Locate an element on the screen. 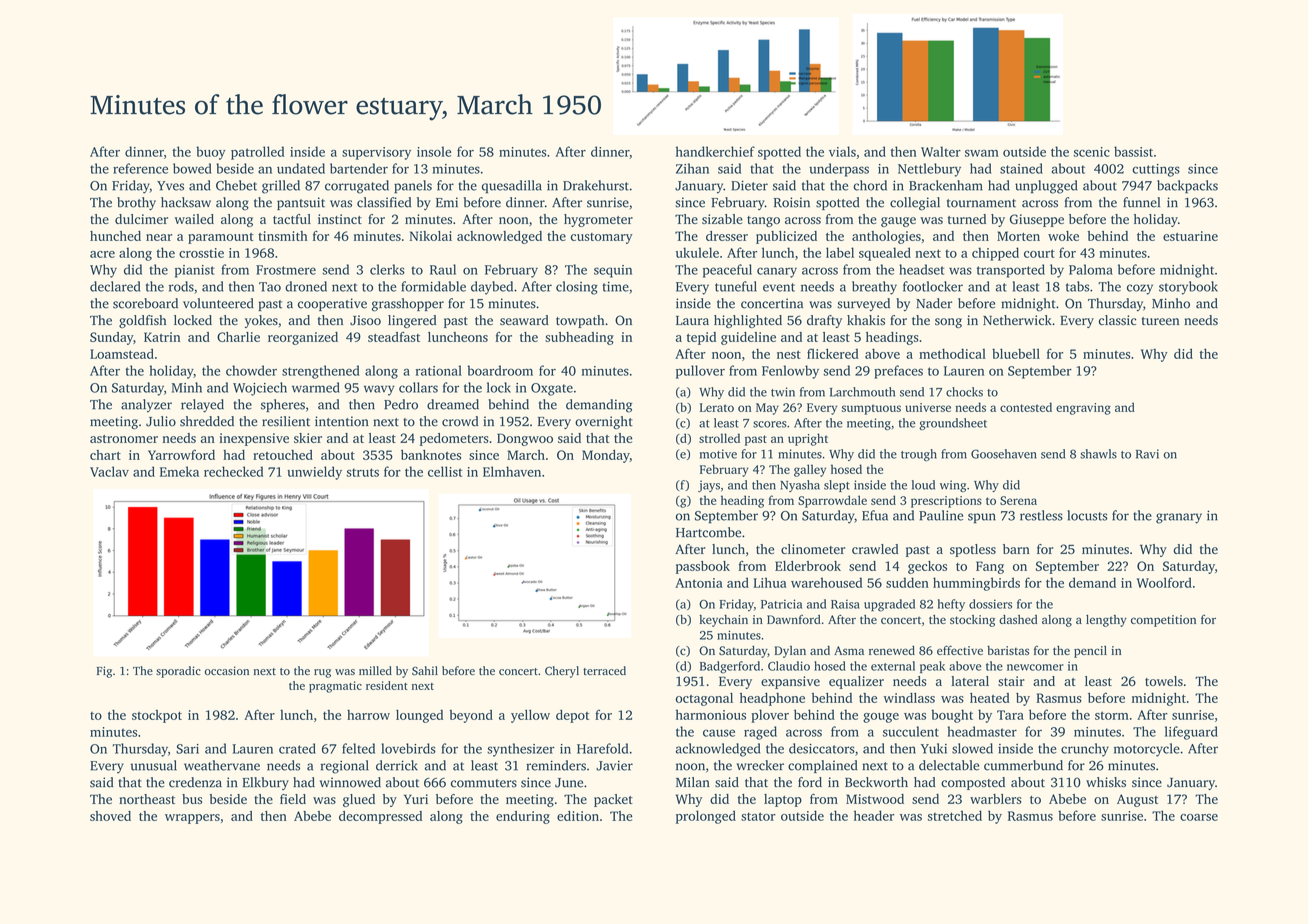  stockpot is located at coordinates (157, 716).
